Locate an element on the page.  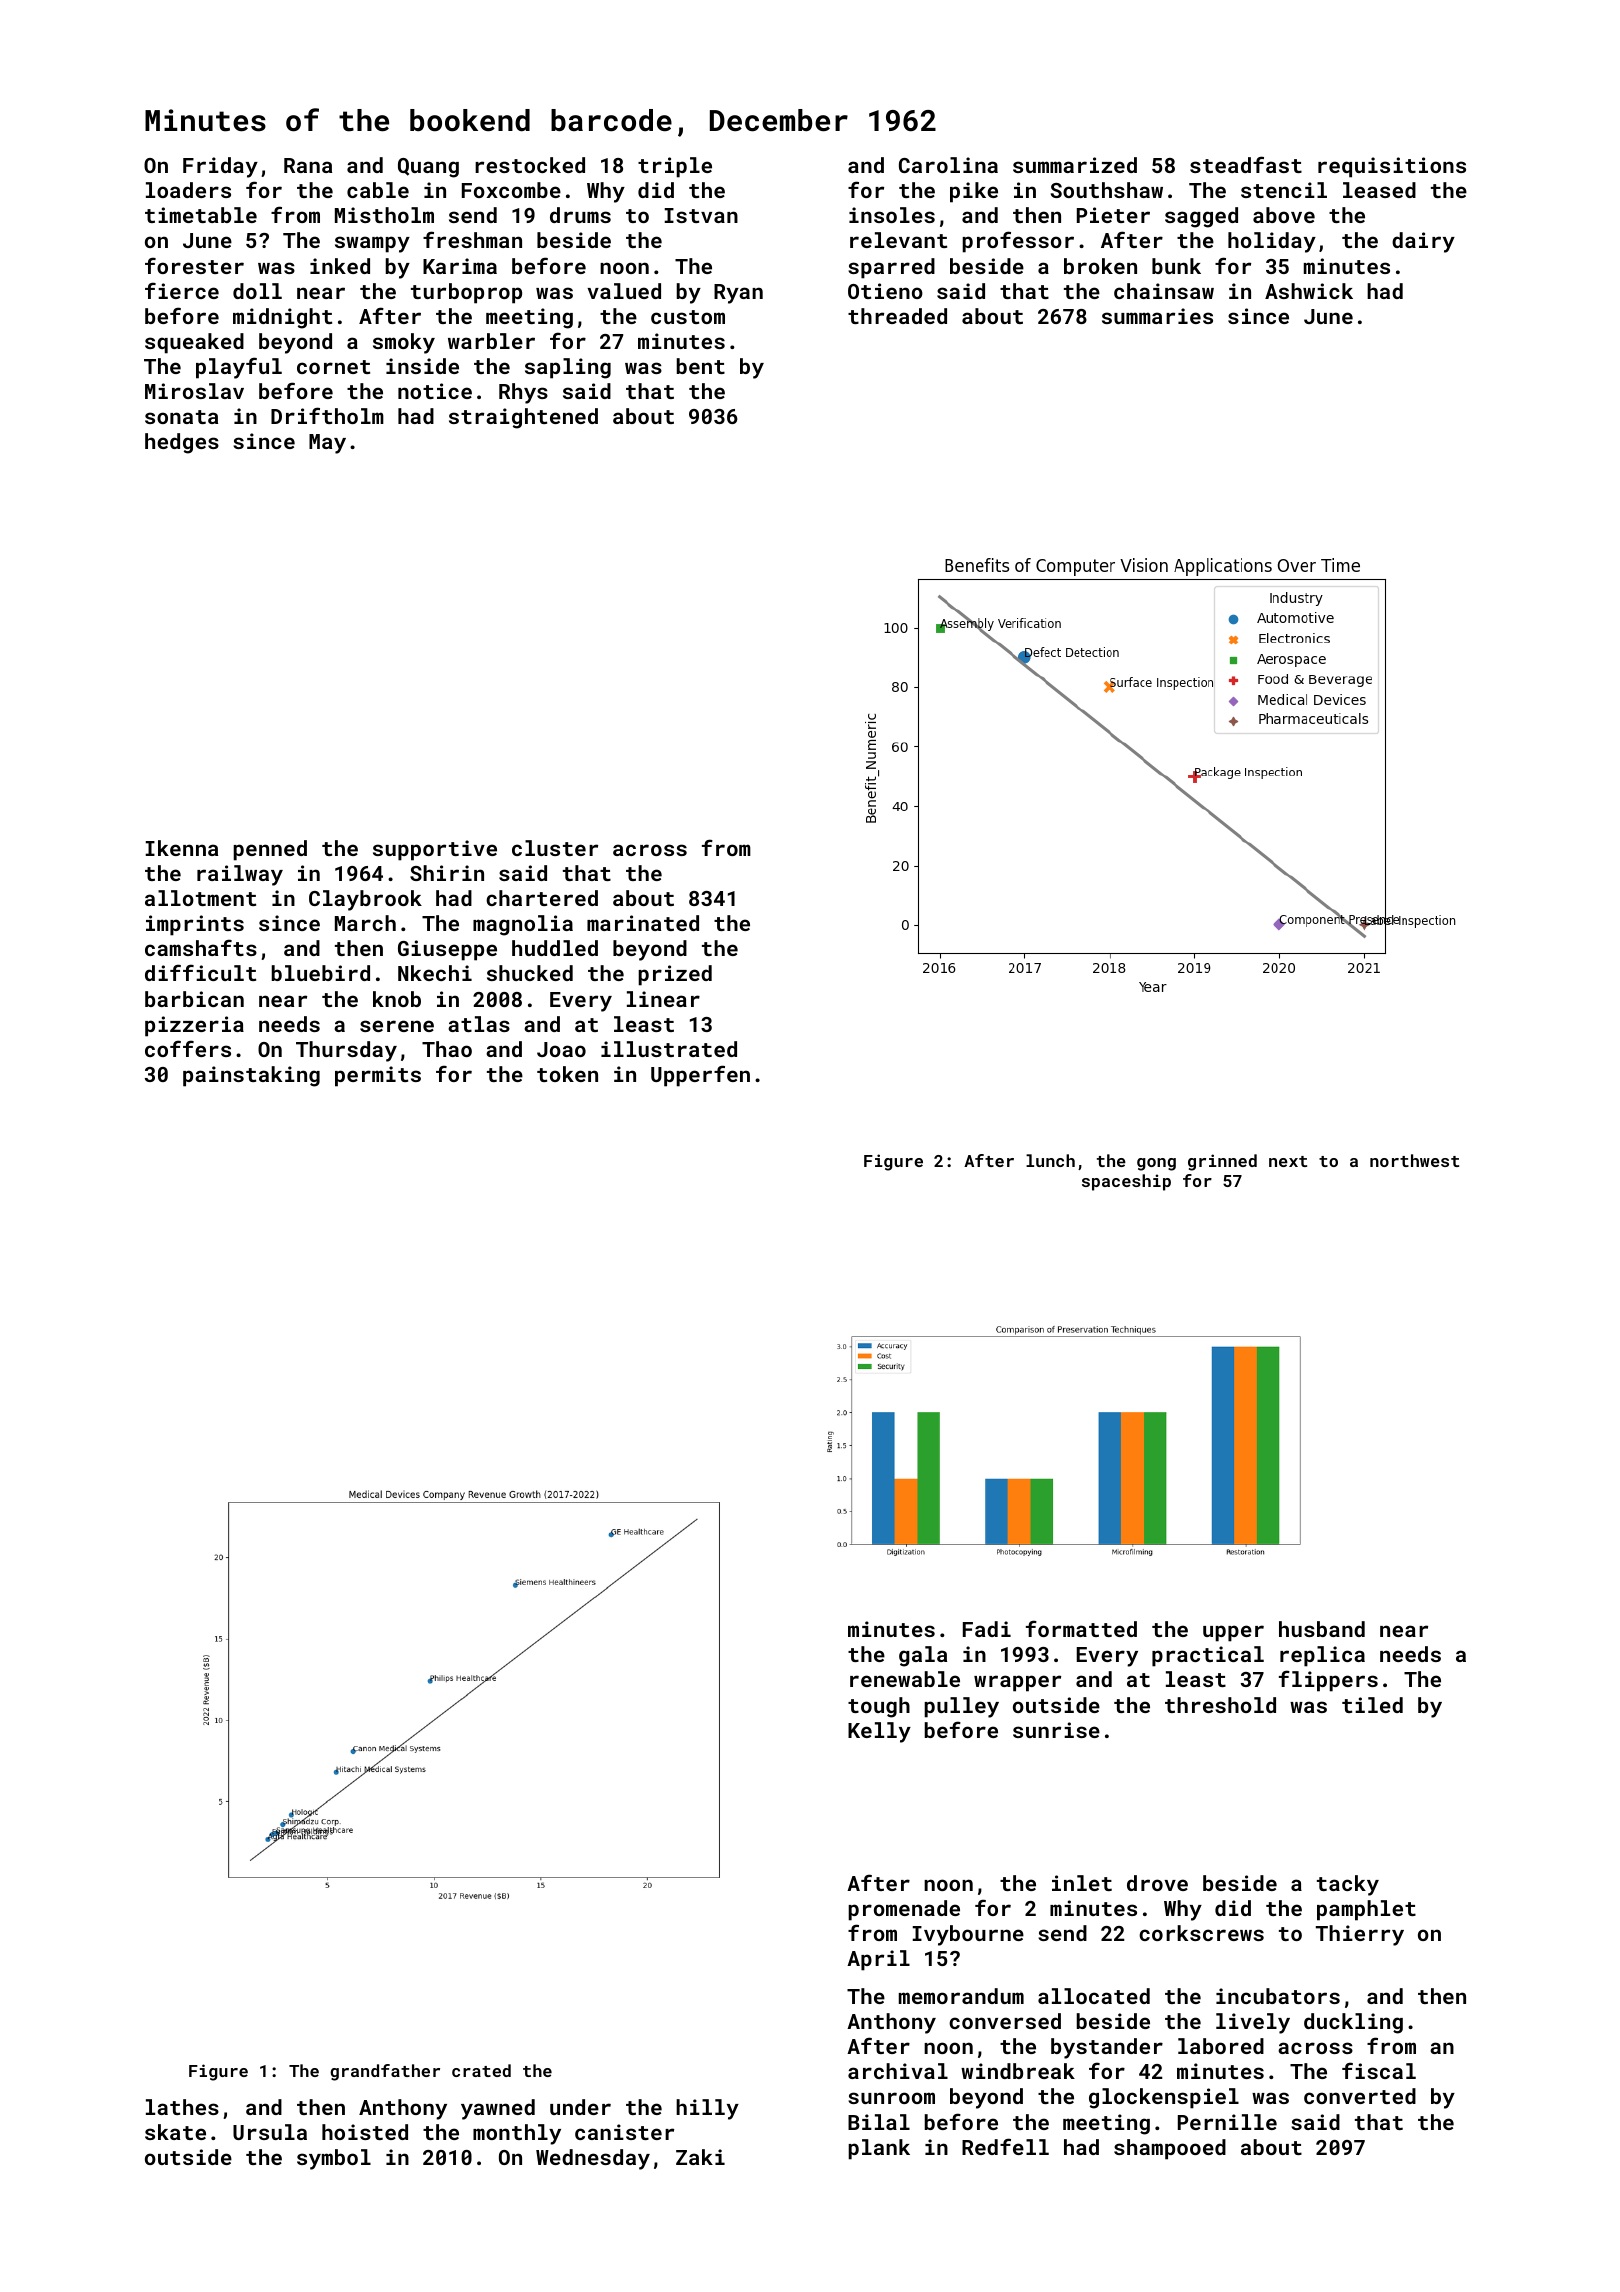
Kelly is located at coordinates (879, 1732).
